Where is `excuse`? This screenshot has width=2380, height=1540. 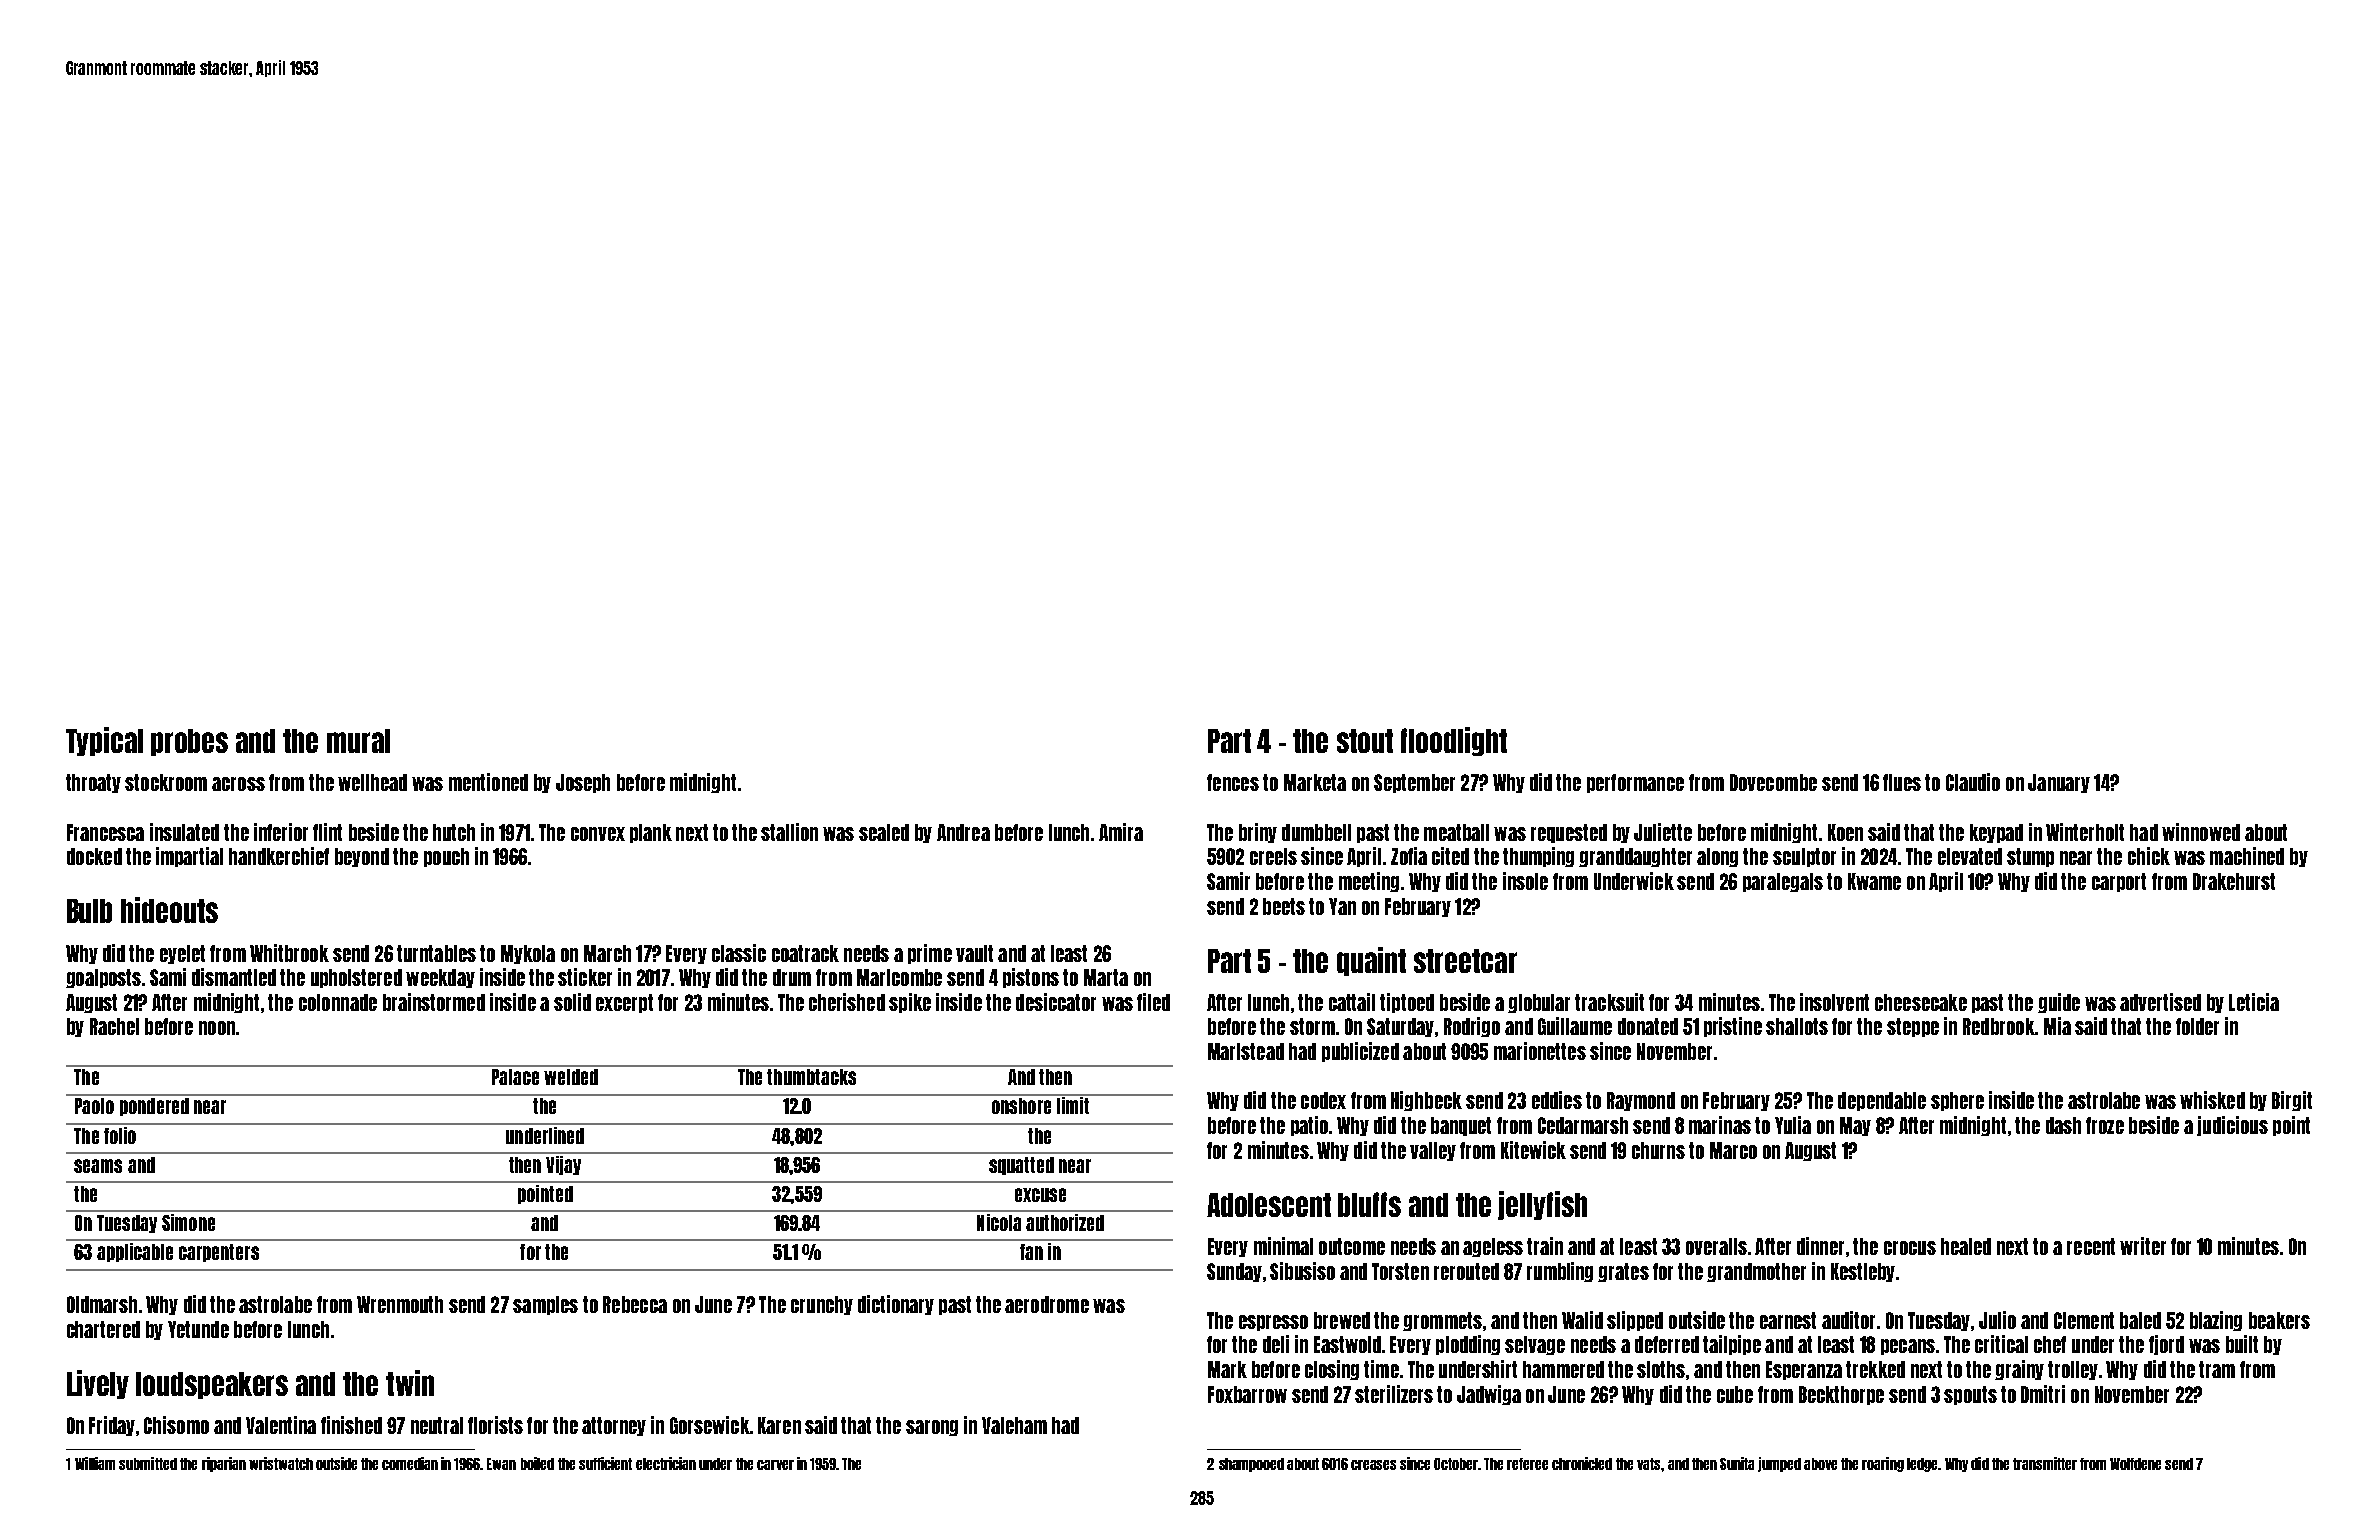 excuse is located at coordinates (1040, 1195).
